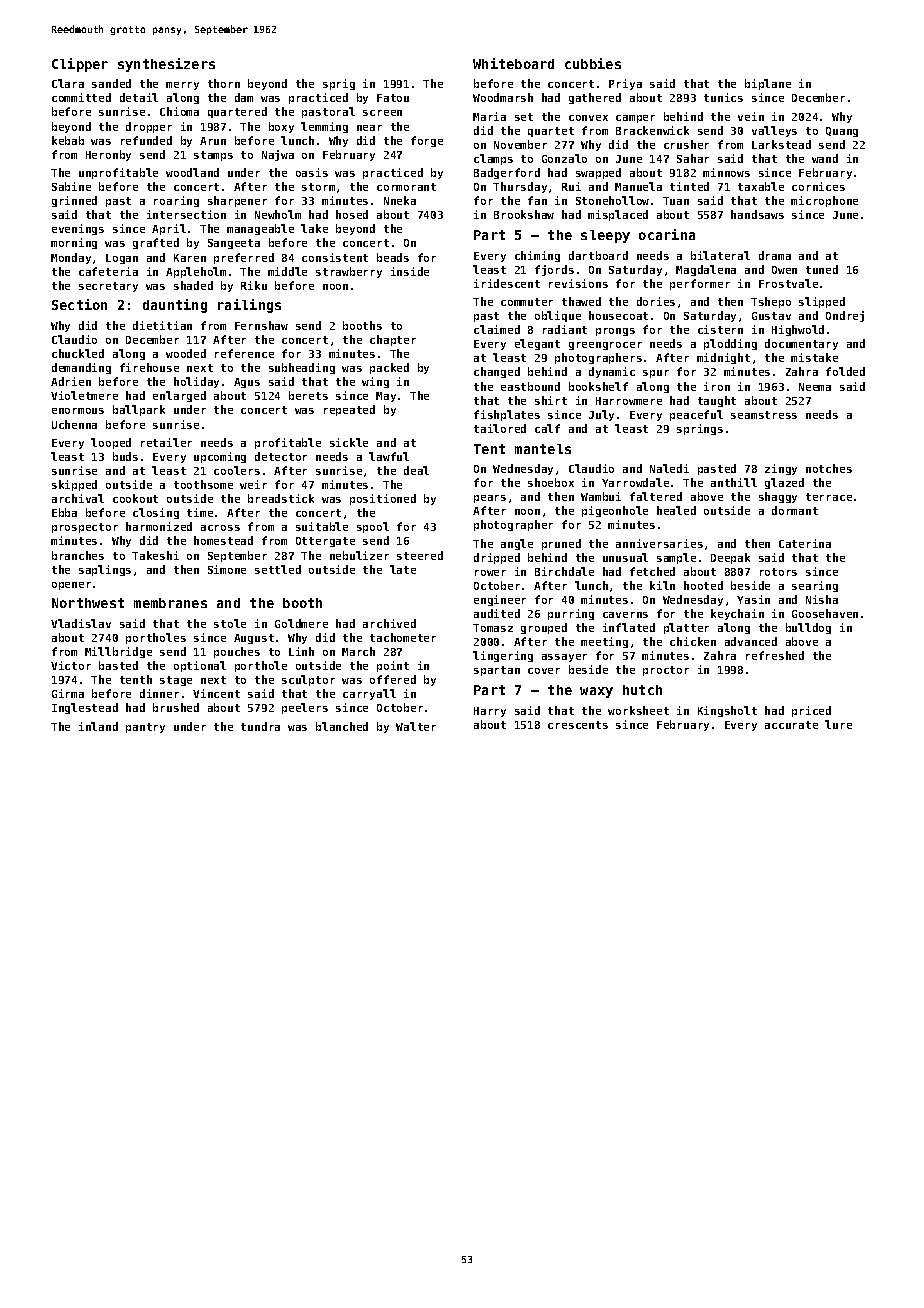 Image resolution: width=924 pixels, height=1308 pixels. Describe the element at coordinates (815, 387) in the screenshot. I see `Neema` at that location.
